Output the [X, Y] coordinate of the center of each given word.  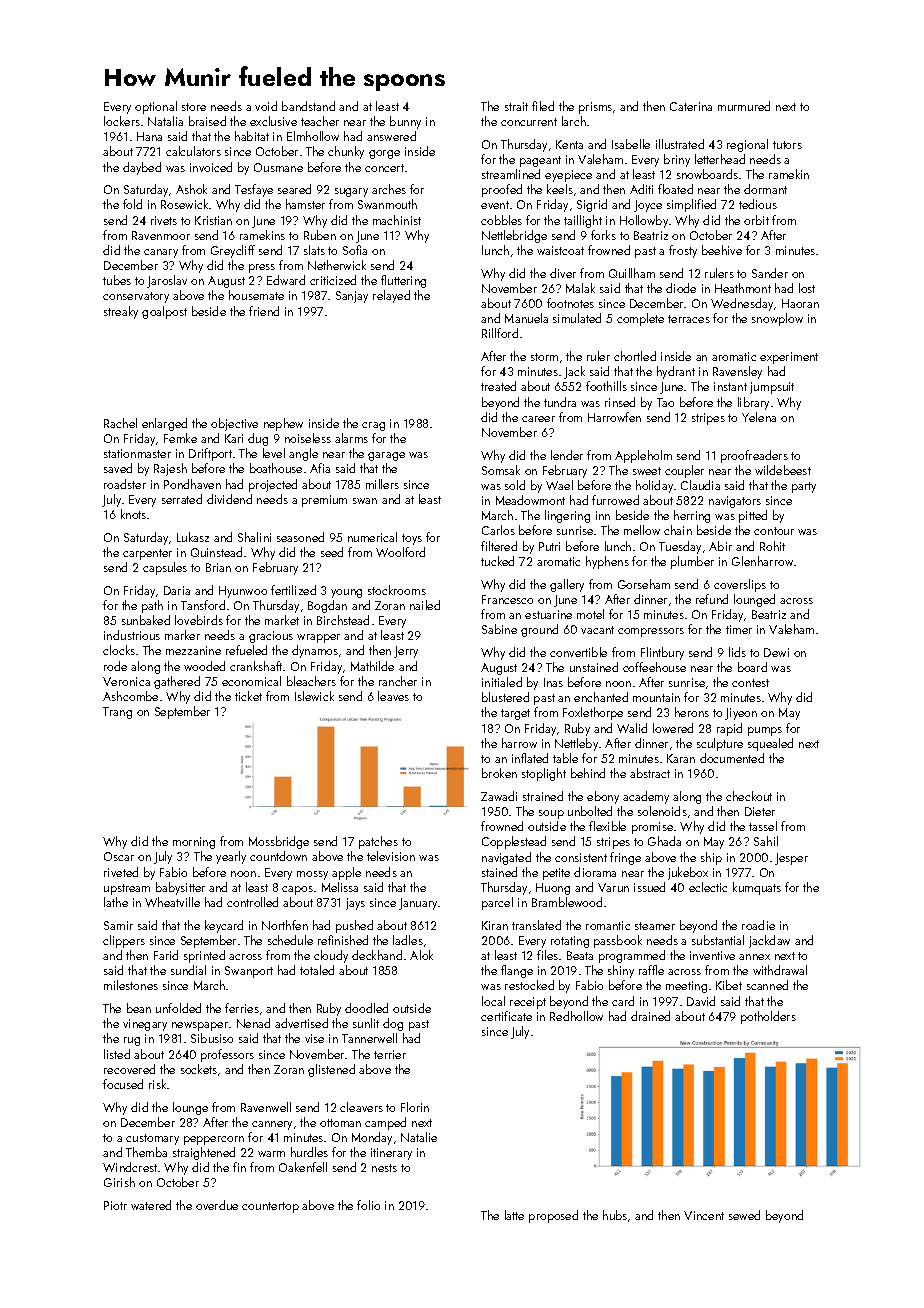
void [266, 106]
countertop [270, 1207]
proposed [553, 1216]
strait [516, 106]
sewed [744, 1215]
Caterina [691, 106]
